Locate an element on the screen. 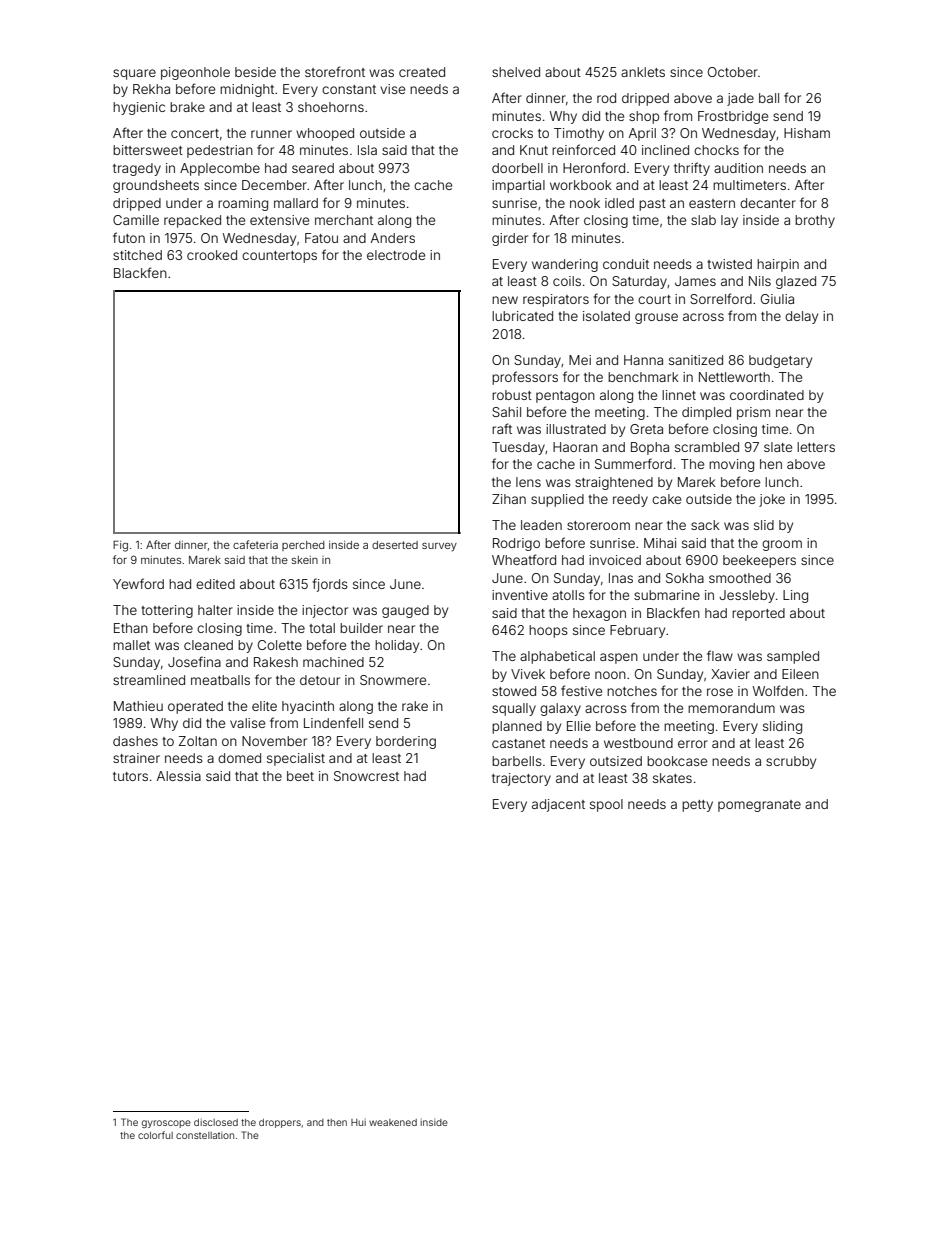 The height and width of the screenshot is (1233, 952). spool is located at coordinates (606, 805).
